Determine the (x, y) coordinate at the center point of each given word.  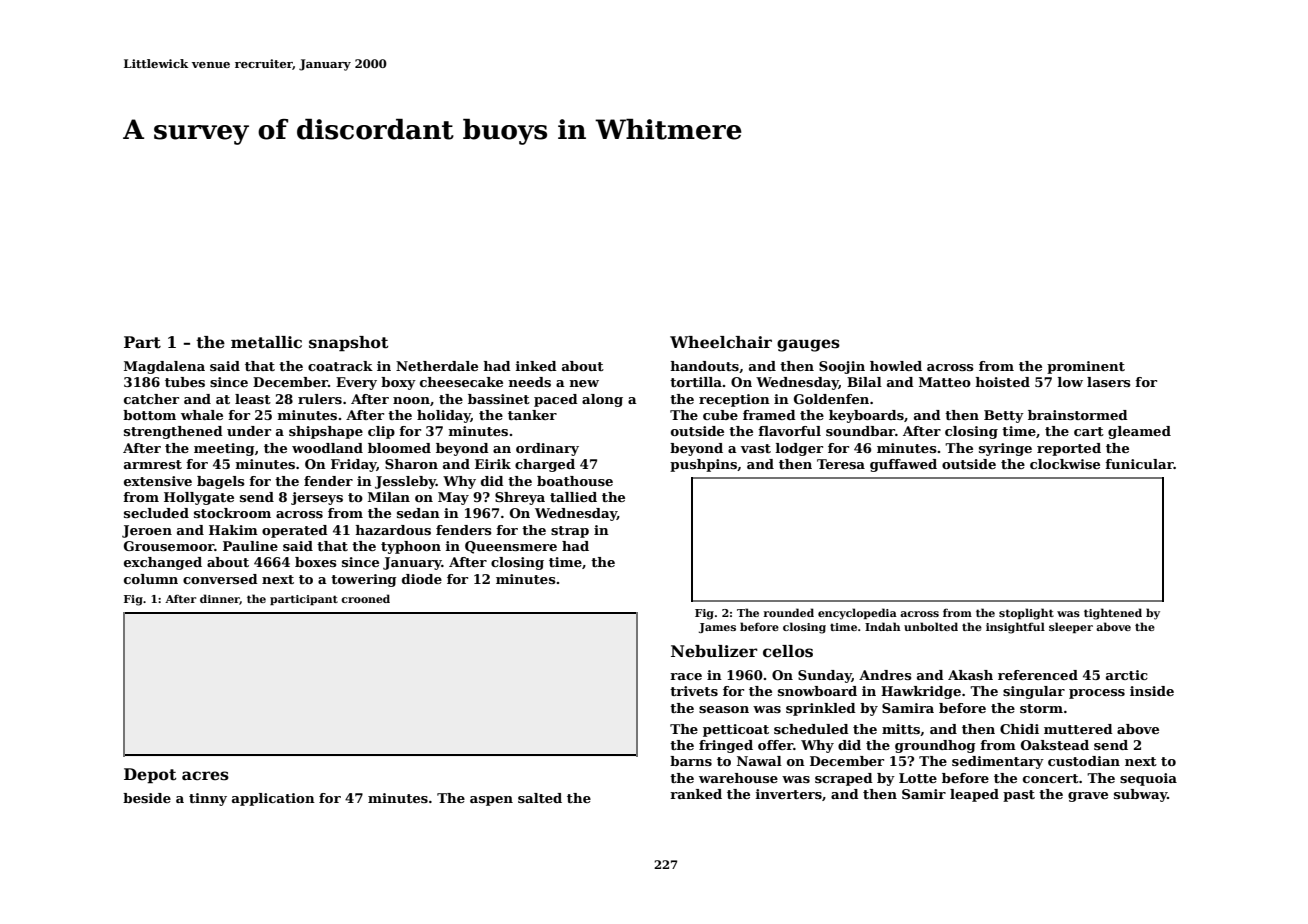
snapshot (348, 344)
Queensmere (511, 547)
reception (734, 400)
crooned (365, 598)
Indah (882, 626)
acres (205, 776)
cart (1089, 431)
